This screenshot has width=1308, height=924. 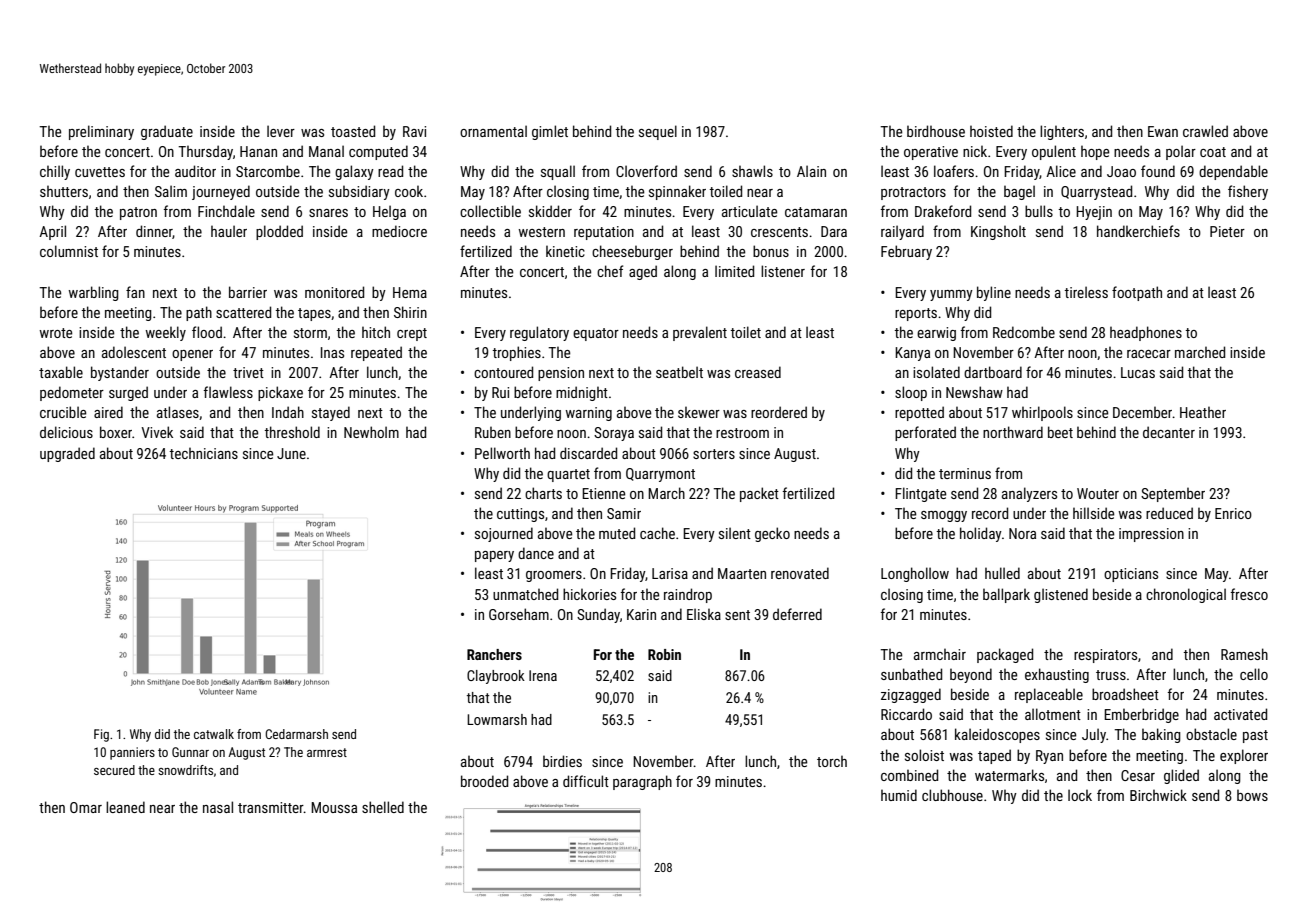 I want to click on wrote, so click(x=56, y=333).
